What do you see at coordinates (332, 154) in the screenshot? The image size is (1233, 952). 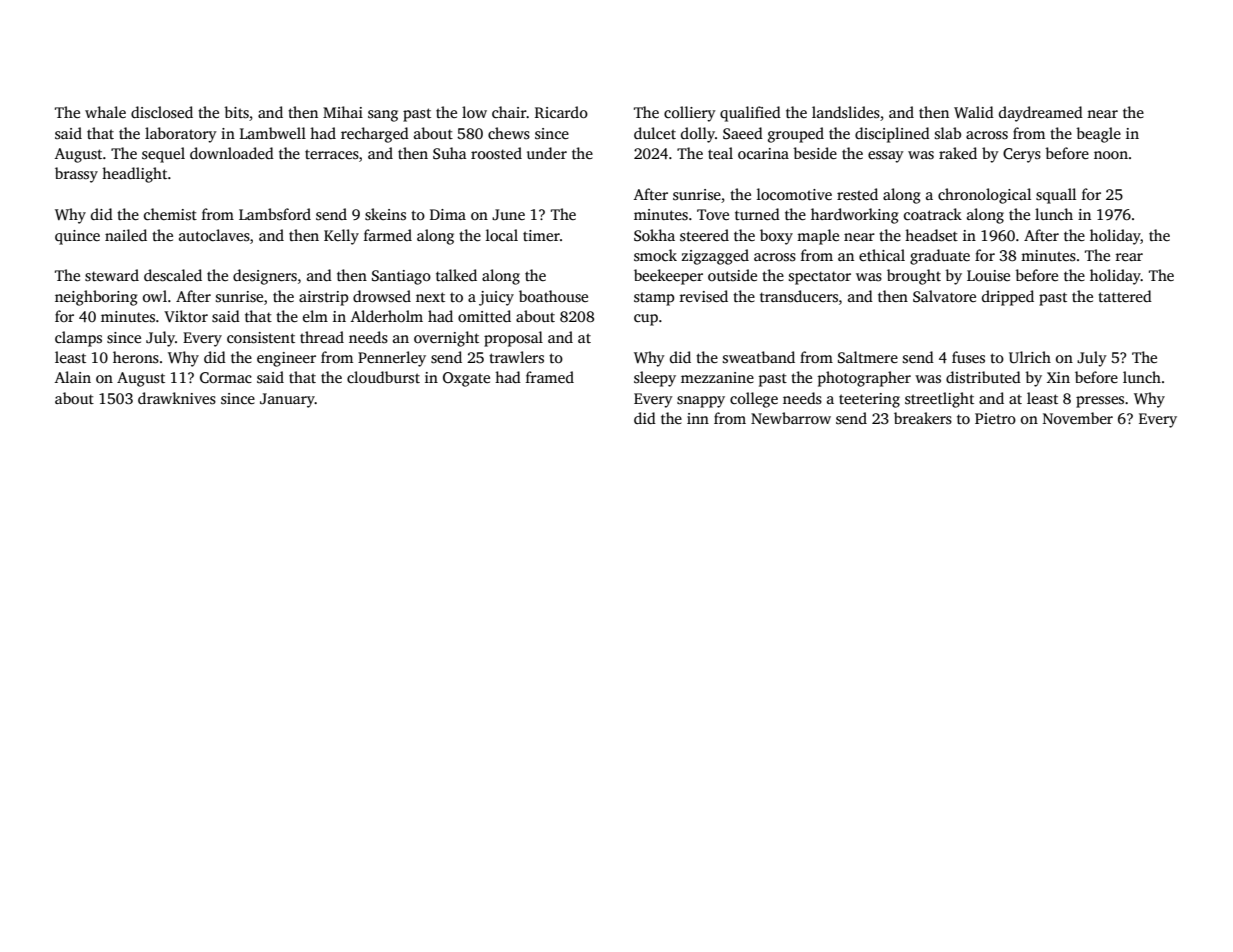 I see `terraces` at bounding box center [332, 154].
